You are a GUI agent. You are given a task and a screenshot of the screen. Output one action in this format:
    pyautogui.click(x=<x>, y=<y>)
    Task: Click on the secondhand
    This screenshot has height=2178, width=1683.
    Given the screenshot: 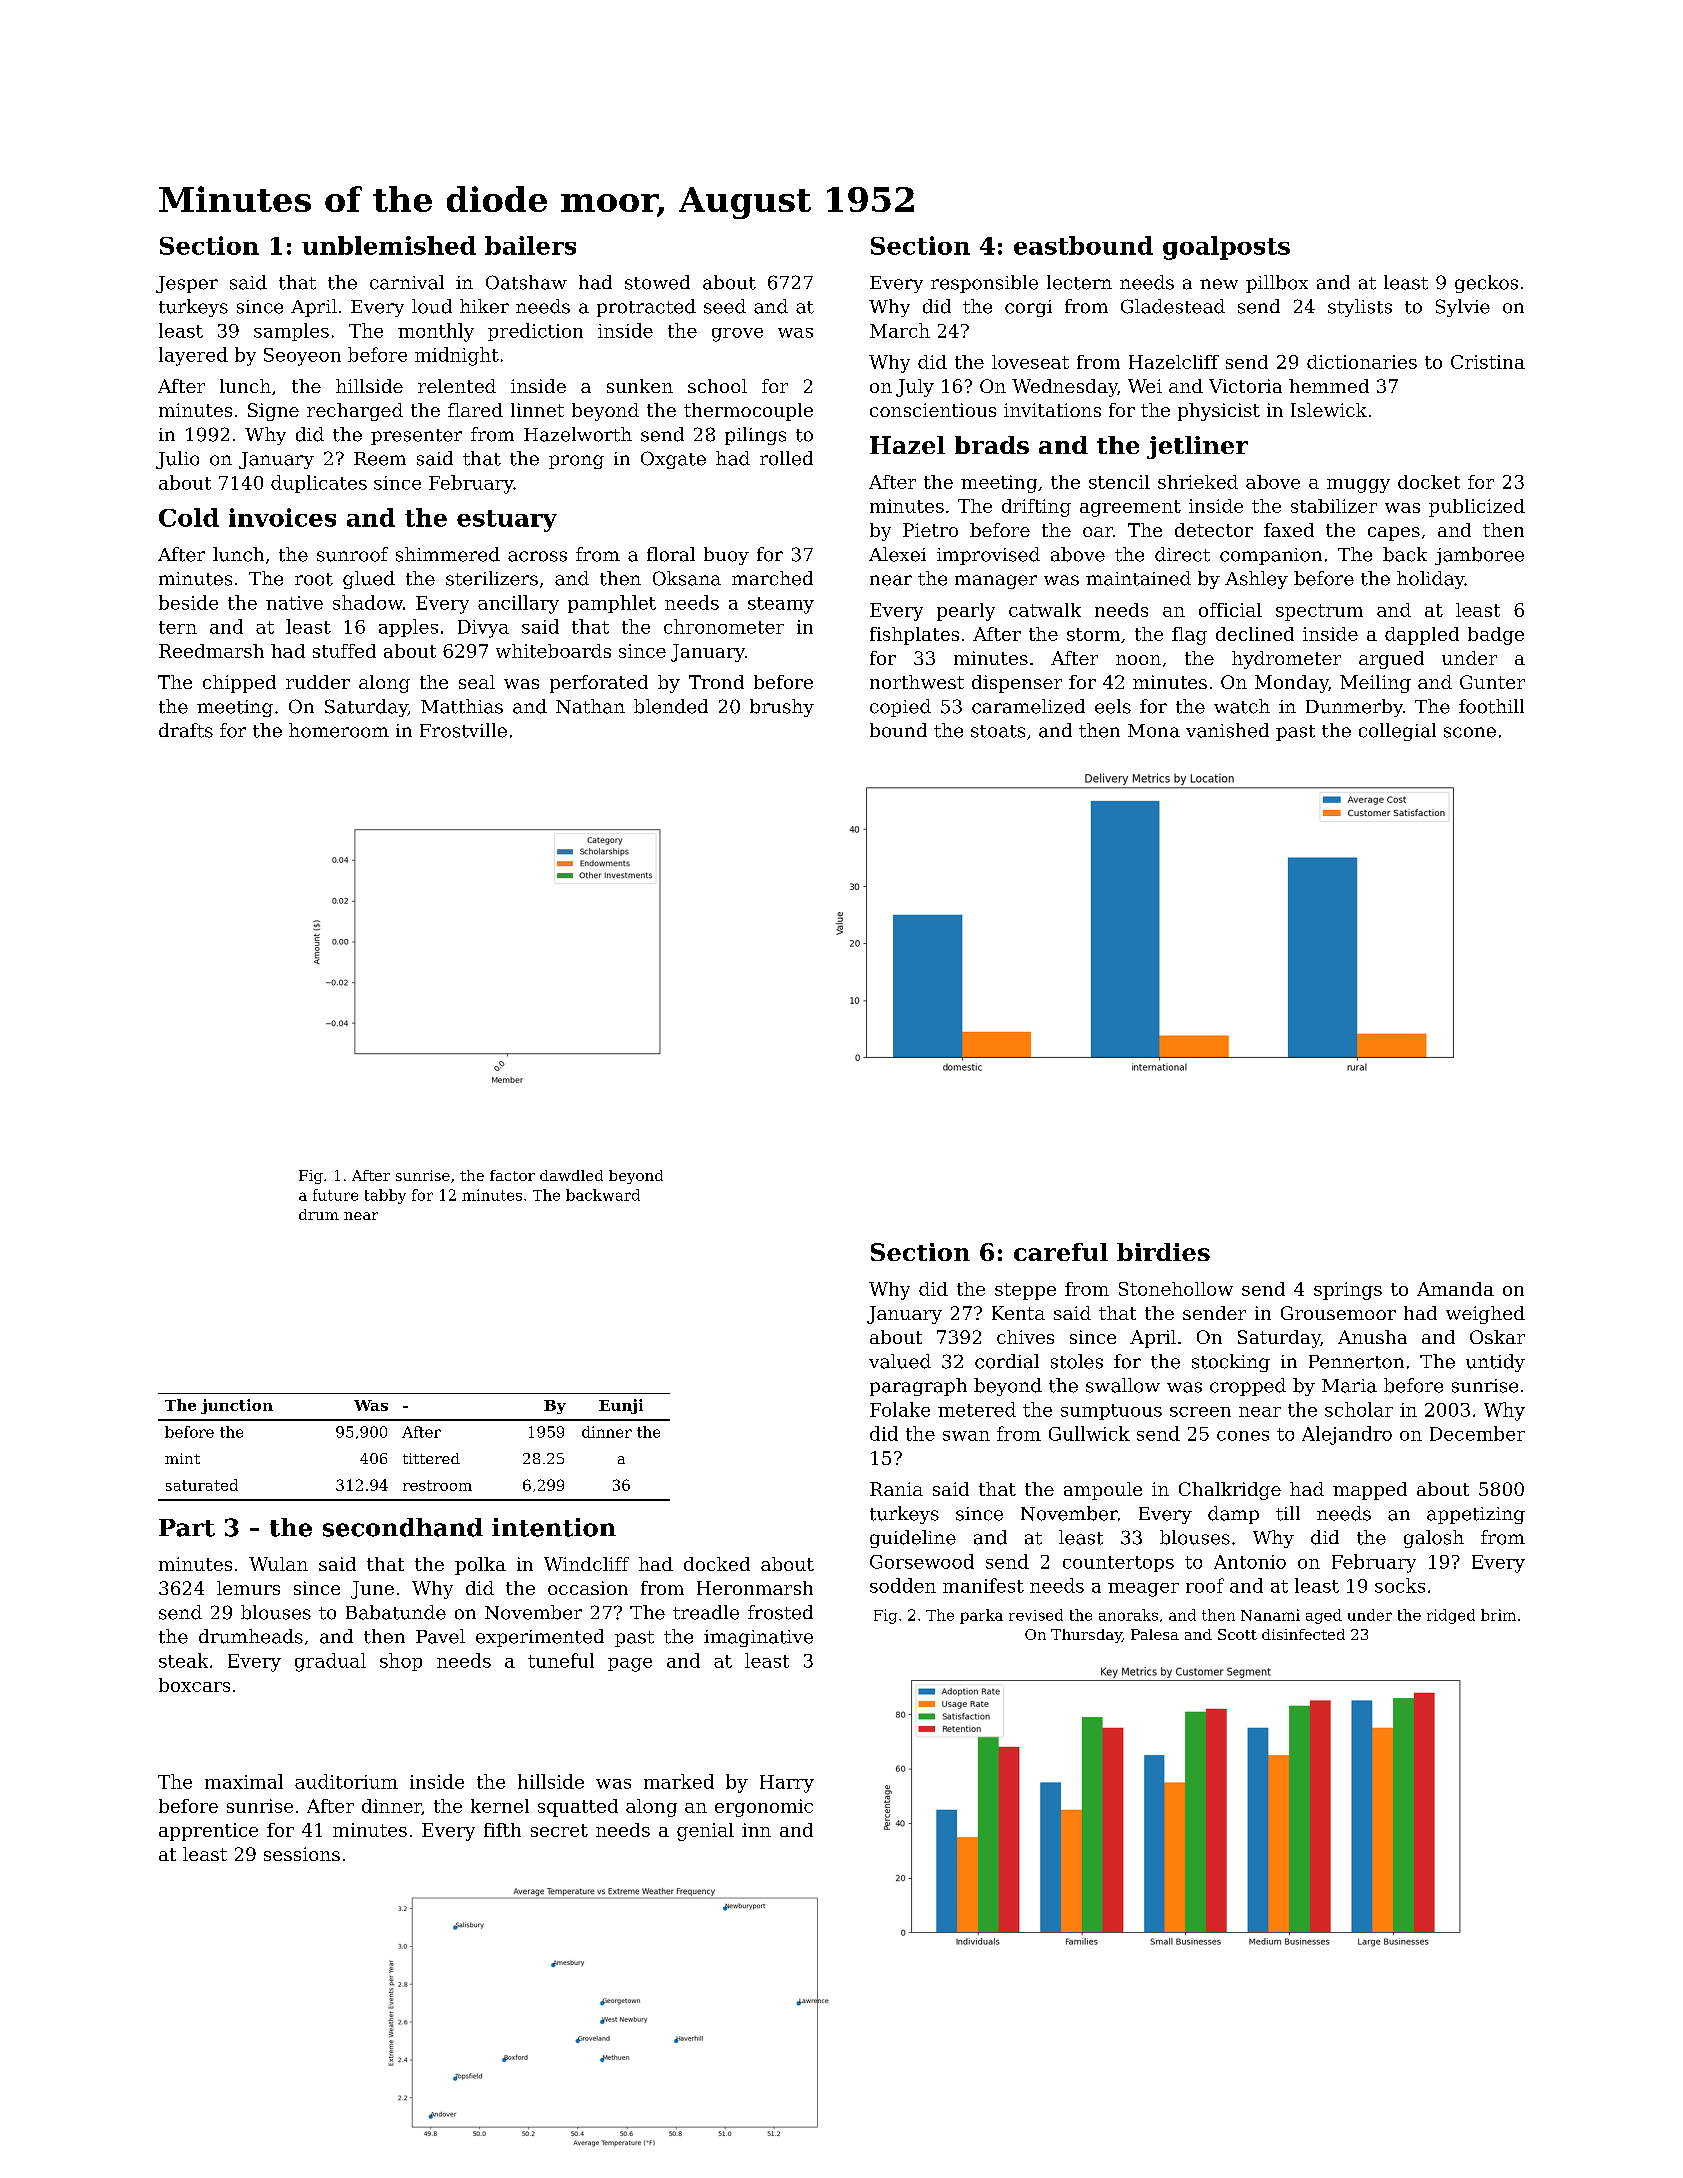 What is the action you would take?
    pyautogui.click(x=403, y=1527)
